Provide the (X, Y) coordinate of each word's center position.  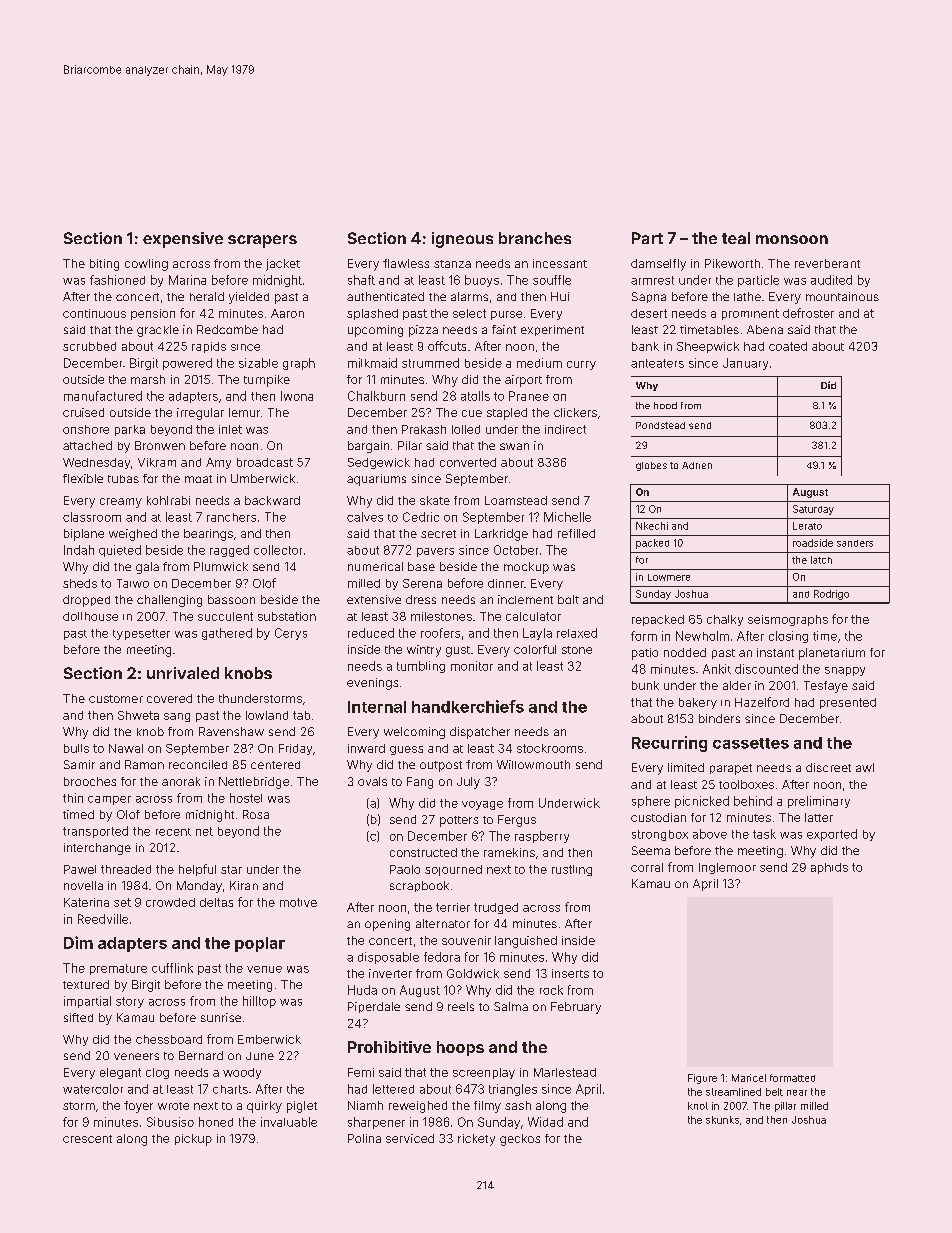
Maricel (749, 1078)
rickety (476, 1140)
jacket (283, 265)
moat (198, 479)
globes (651, 466)
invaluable (289, 1122)
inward (366, 748)
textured (86, 984)
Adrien (697, 465)
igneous (462, 240)
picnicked (702, 802)
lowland (267, 715)
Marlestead (565, 1072)
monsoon (792, 239)
